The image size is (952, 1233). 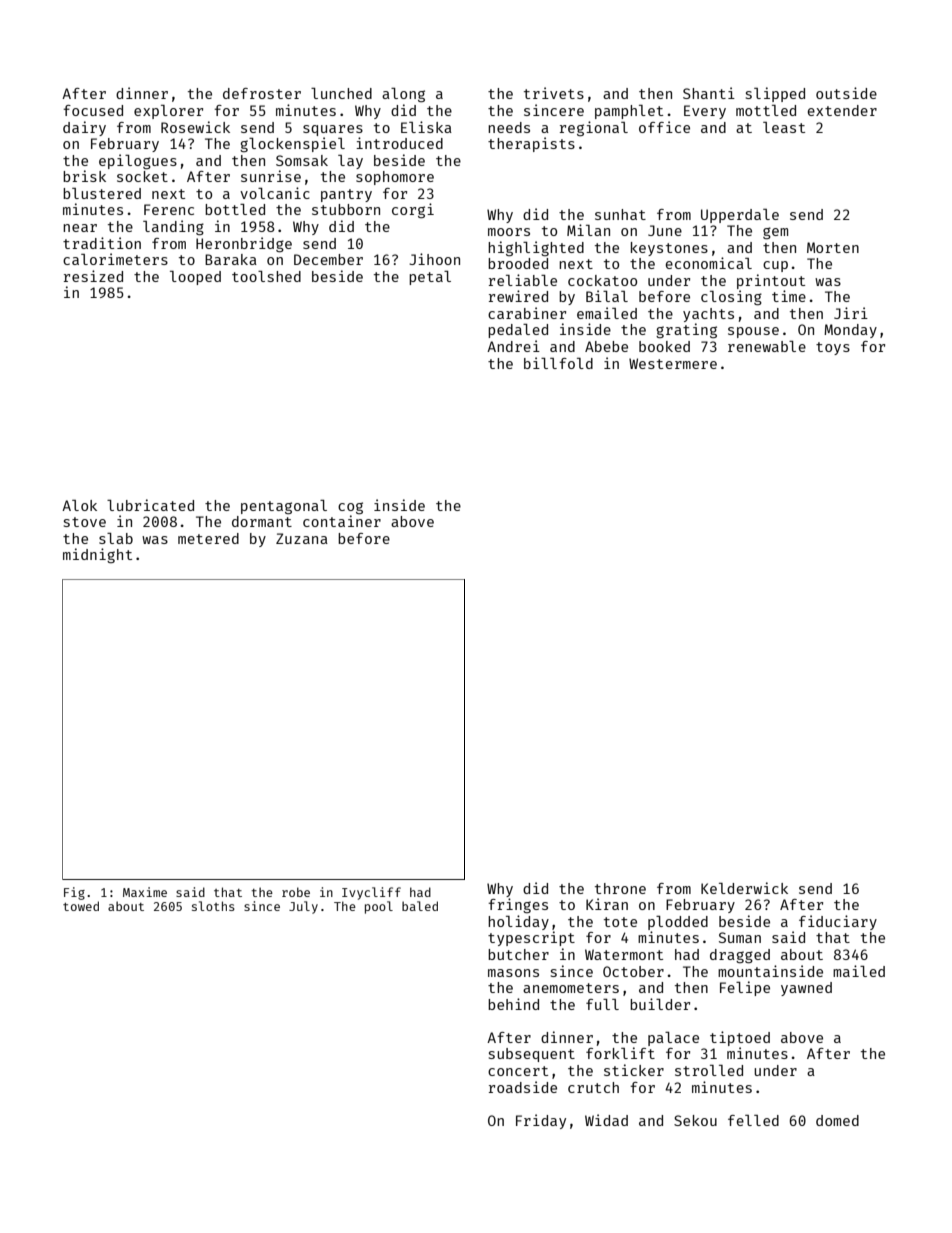 What do you see at coordinates (81, 906) in the screenshot?
I see `towed` at bounding box center [81, 906].
